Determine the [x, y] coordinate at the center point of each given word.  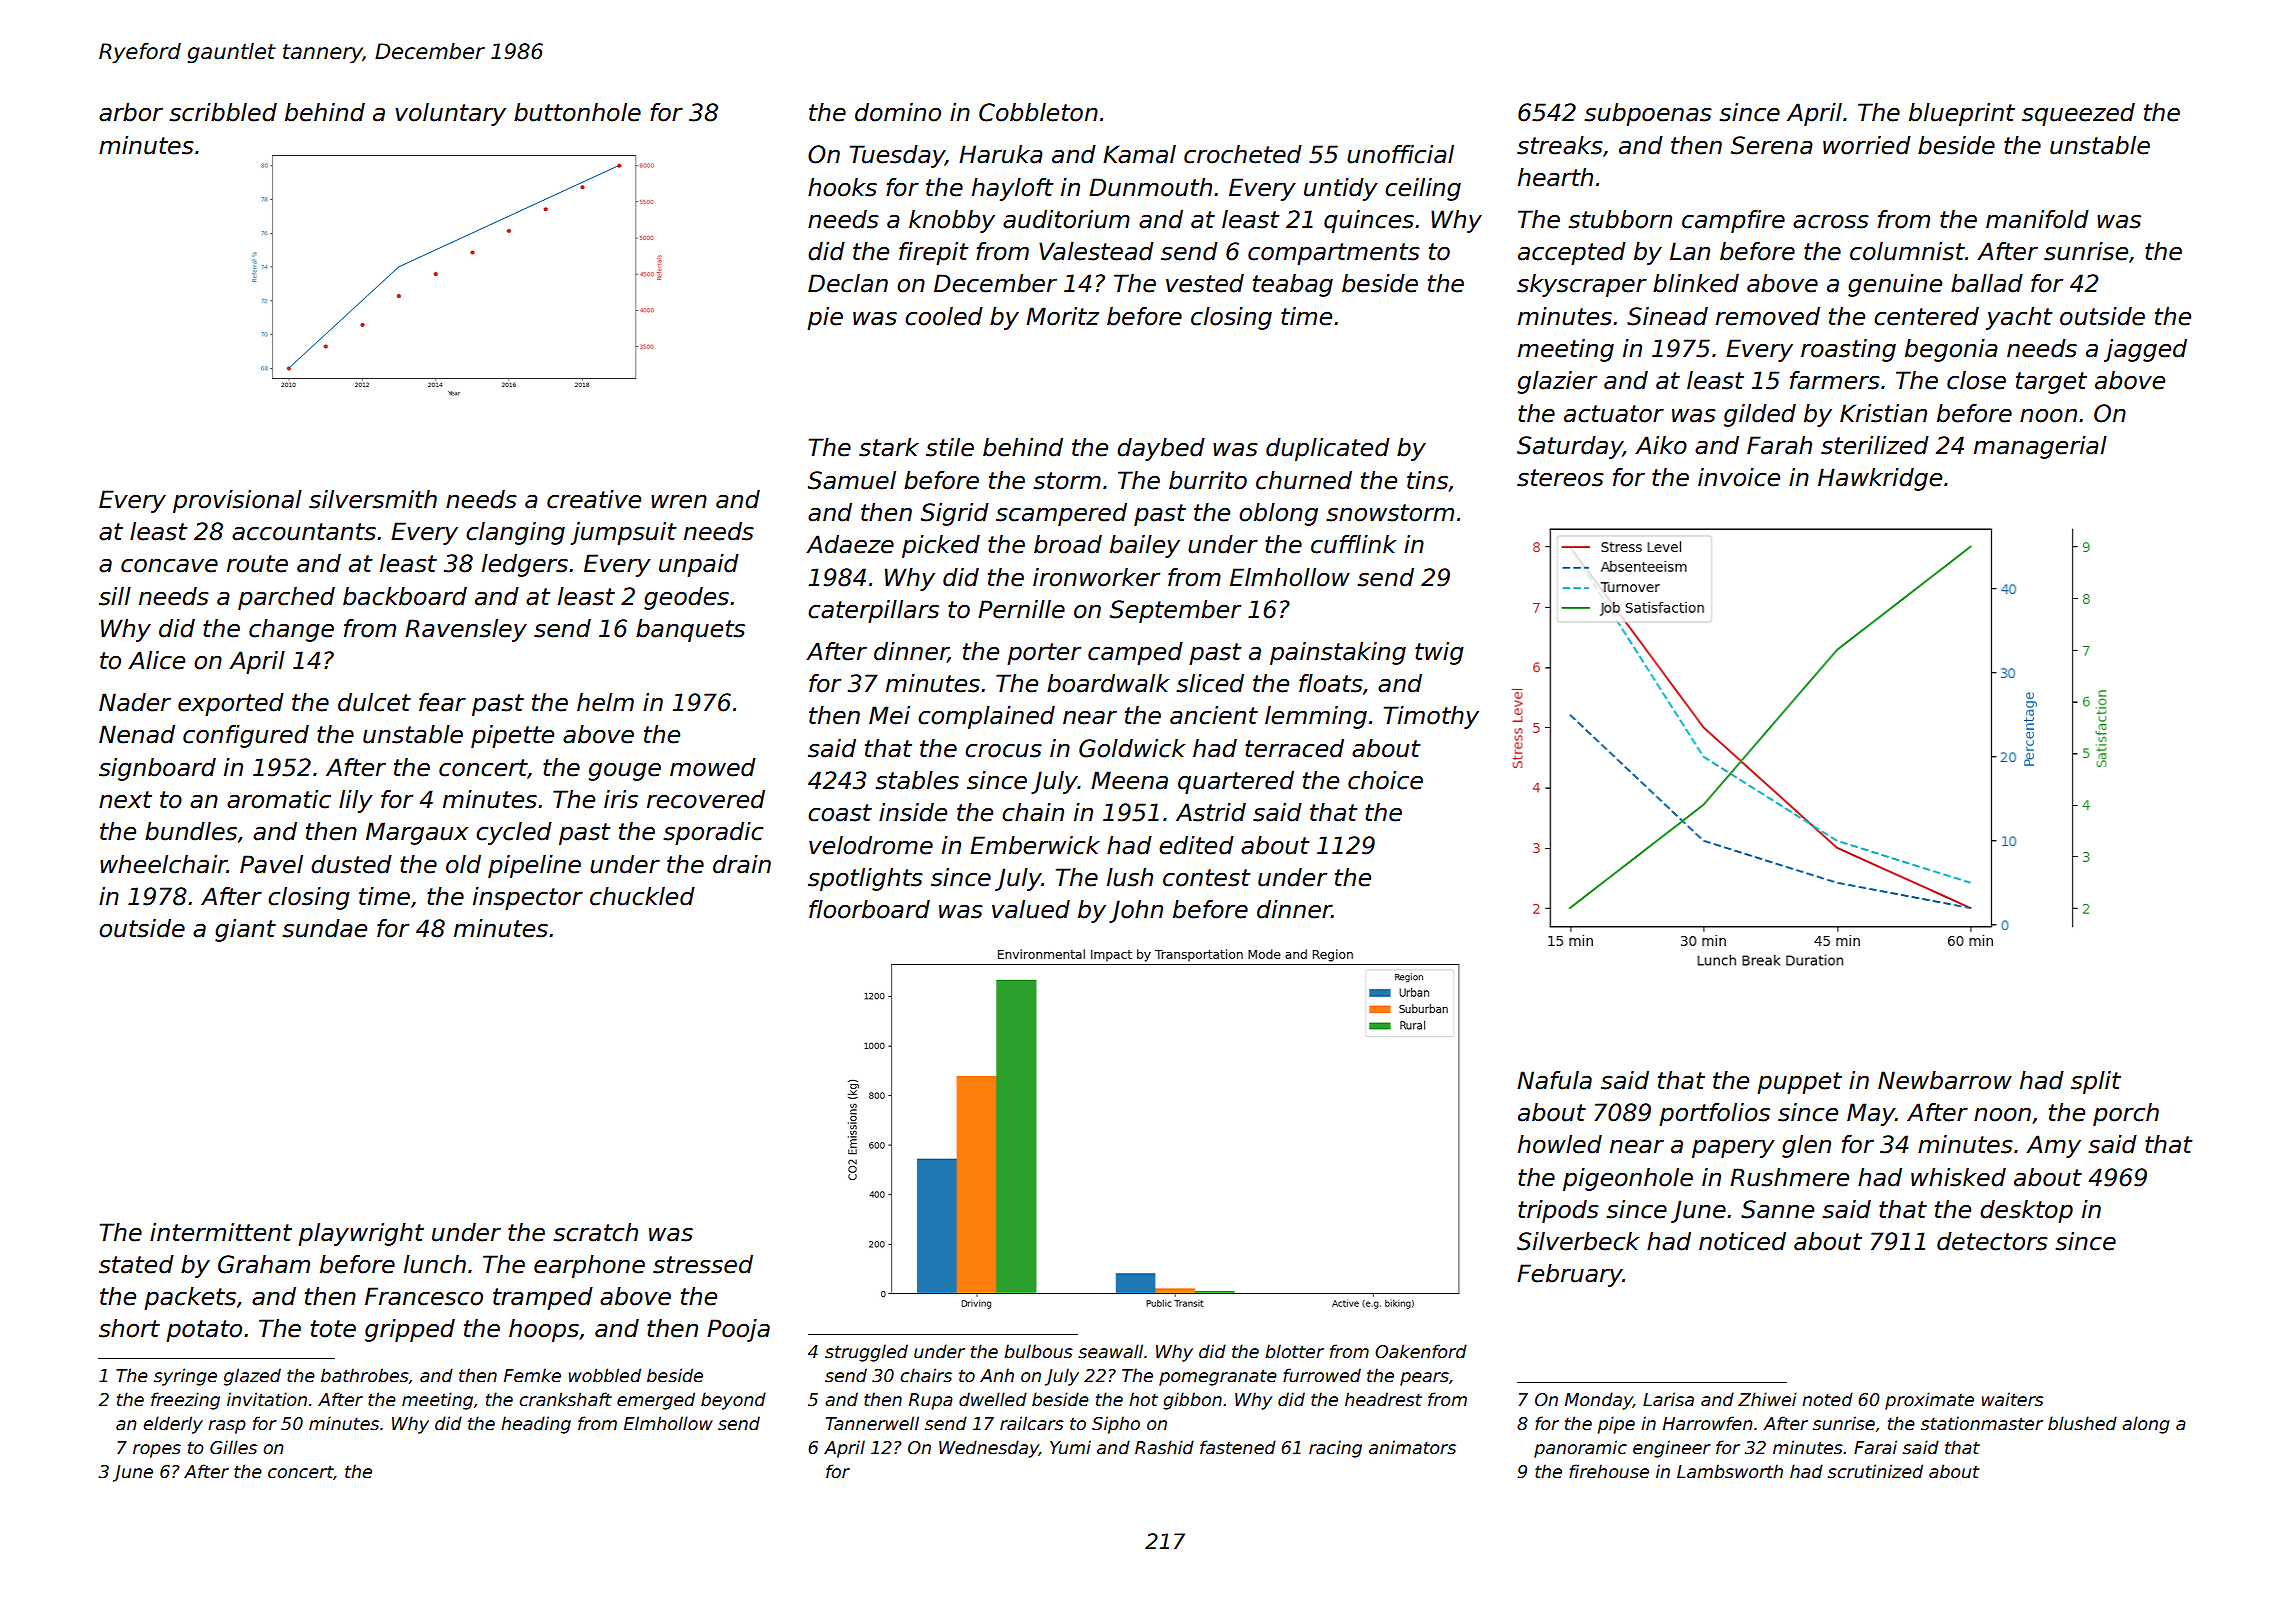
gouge [625, 771]
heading [536, 1425]
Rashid [1164, 1447]
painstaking [1338, 653]
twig [1439, 653]
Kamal [1139, 154]
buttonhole [577, 112]
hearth [1555, 177]
